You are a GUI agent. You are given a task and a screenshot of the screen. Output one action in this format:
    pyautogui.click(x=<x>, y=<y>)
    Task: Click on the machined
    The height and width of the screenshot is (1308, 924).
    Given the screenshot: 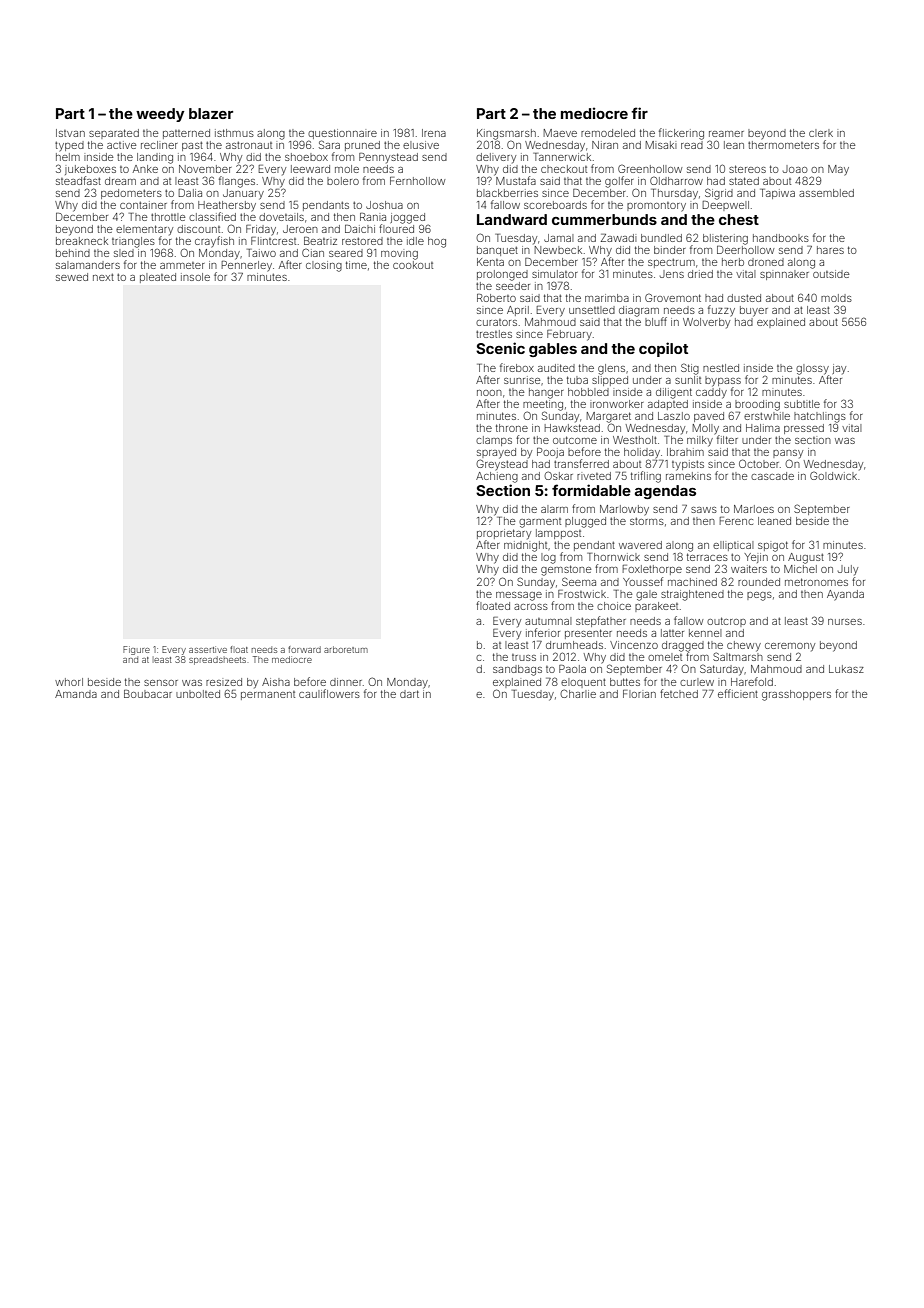 What is the action you would take?
    pyautogui.click(x=692, y=582)
